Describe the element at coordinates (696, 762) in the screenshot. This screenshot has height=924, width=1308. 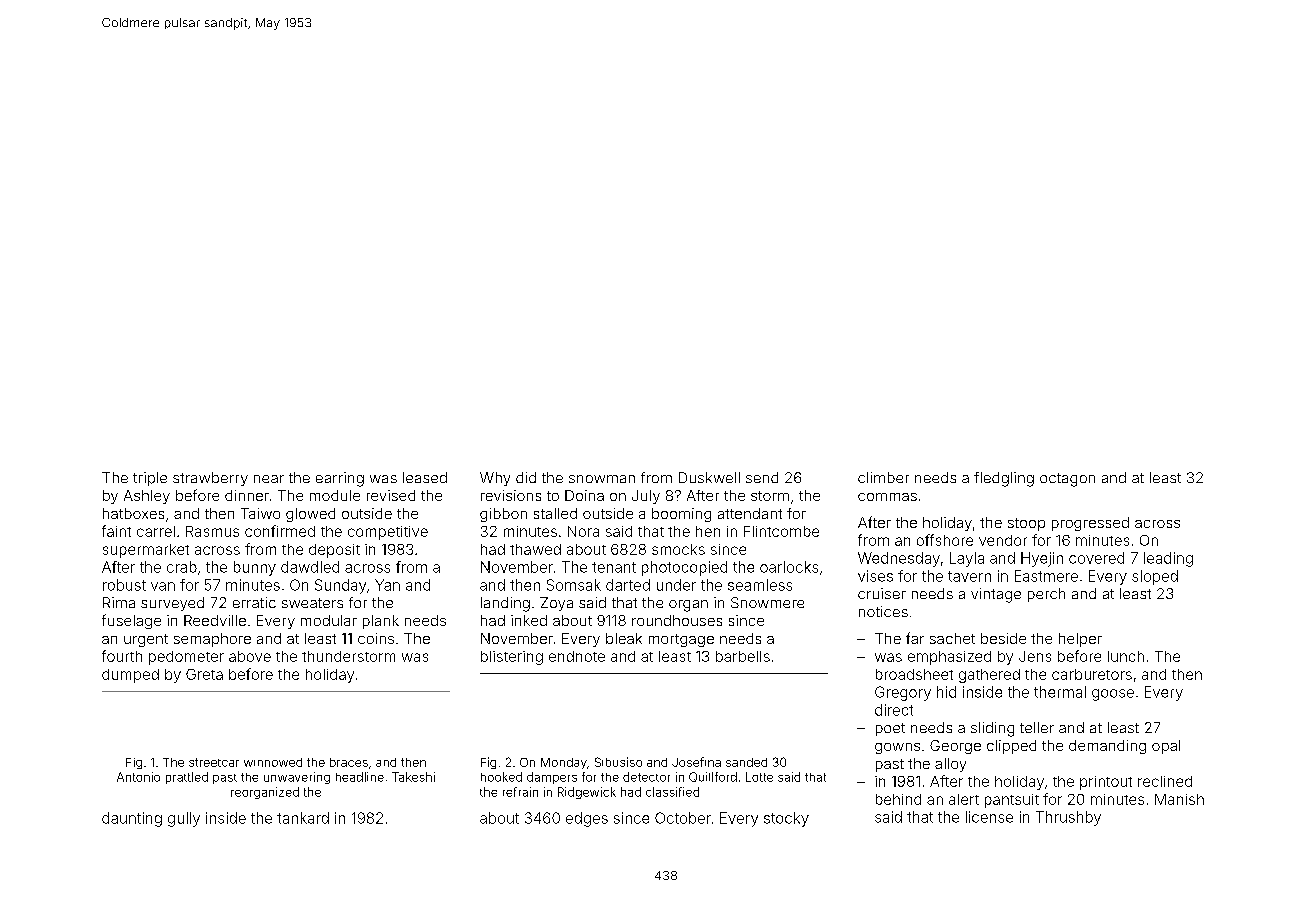
I see `Josefina` at that location.
